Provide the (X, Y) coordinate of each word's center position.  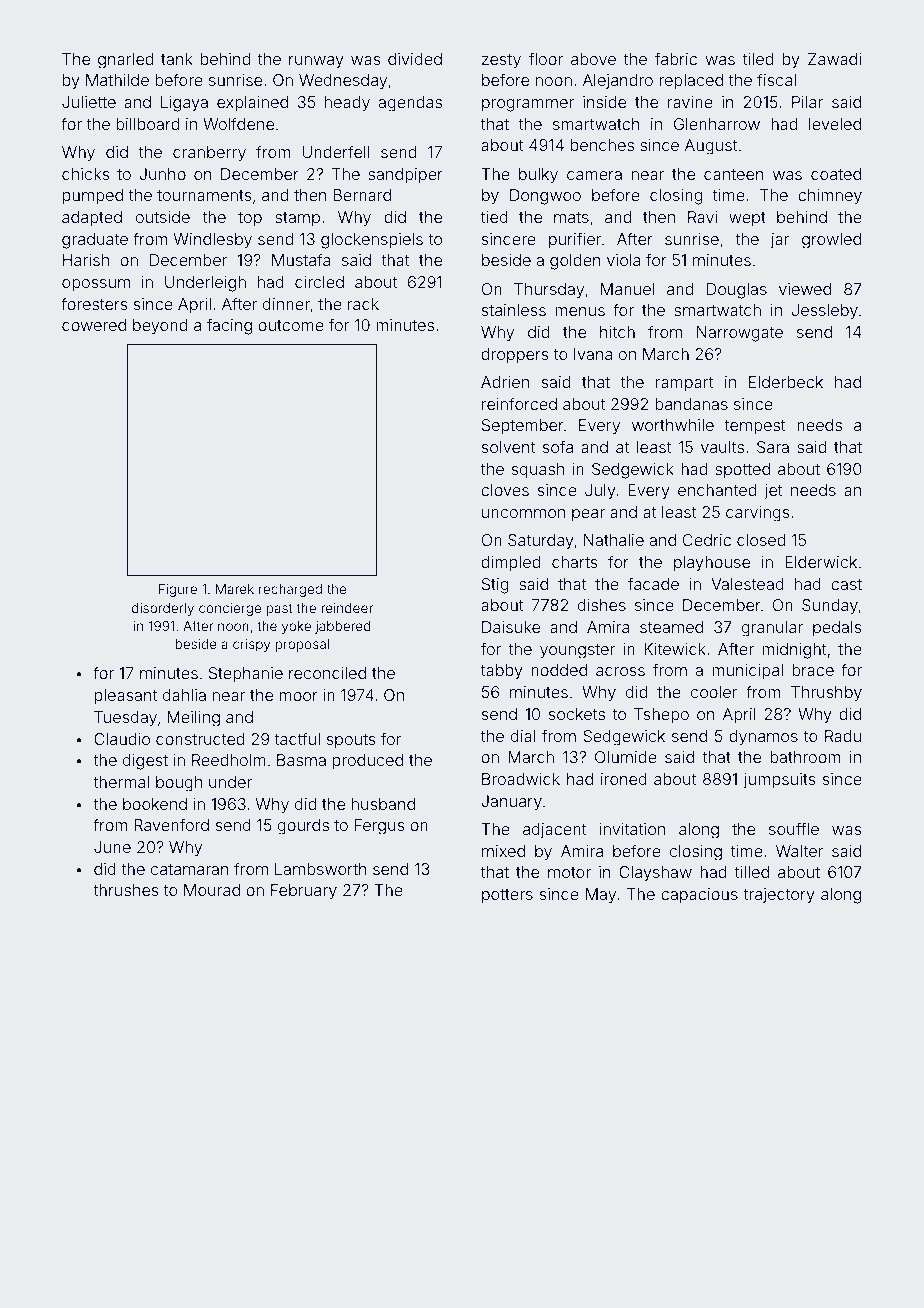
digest (145, 762)
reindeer (347, 608)
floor (546, 58)
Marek (235, 589)
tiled (758, 59)
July (600, 492)
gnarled (125, 61)
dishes (602, 605)
